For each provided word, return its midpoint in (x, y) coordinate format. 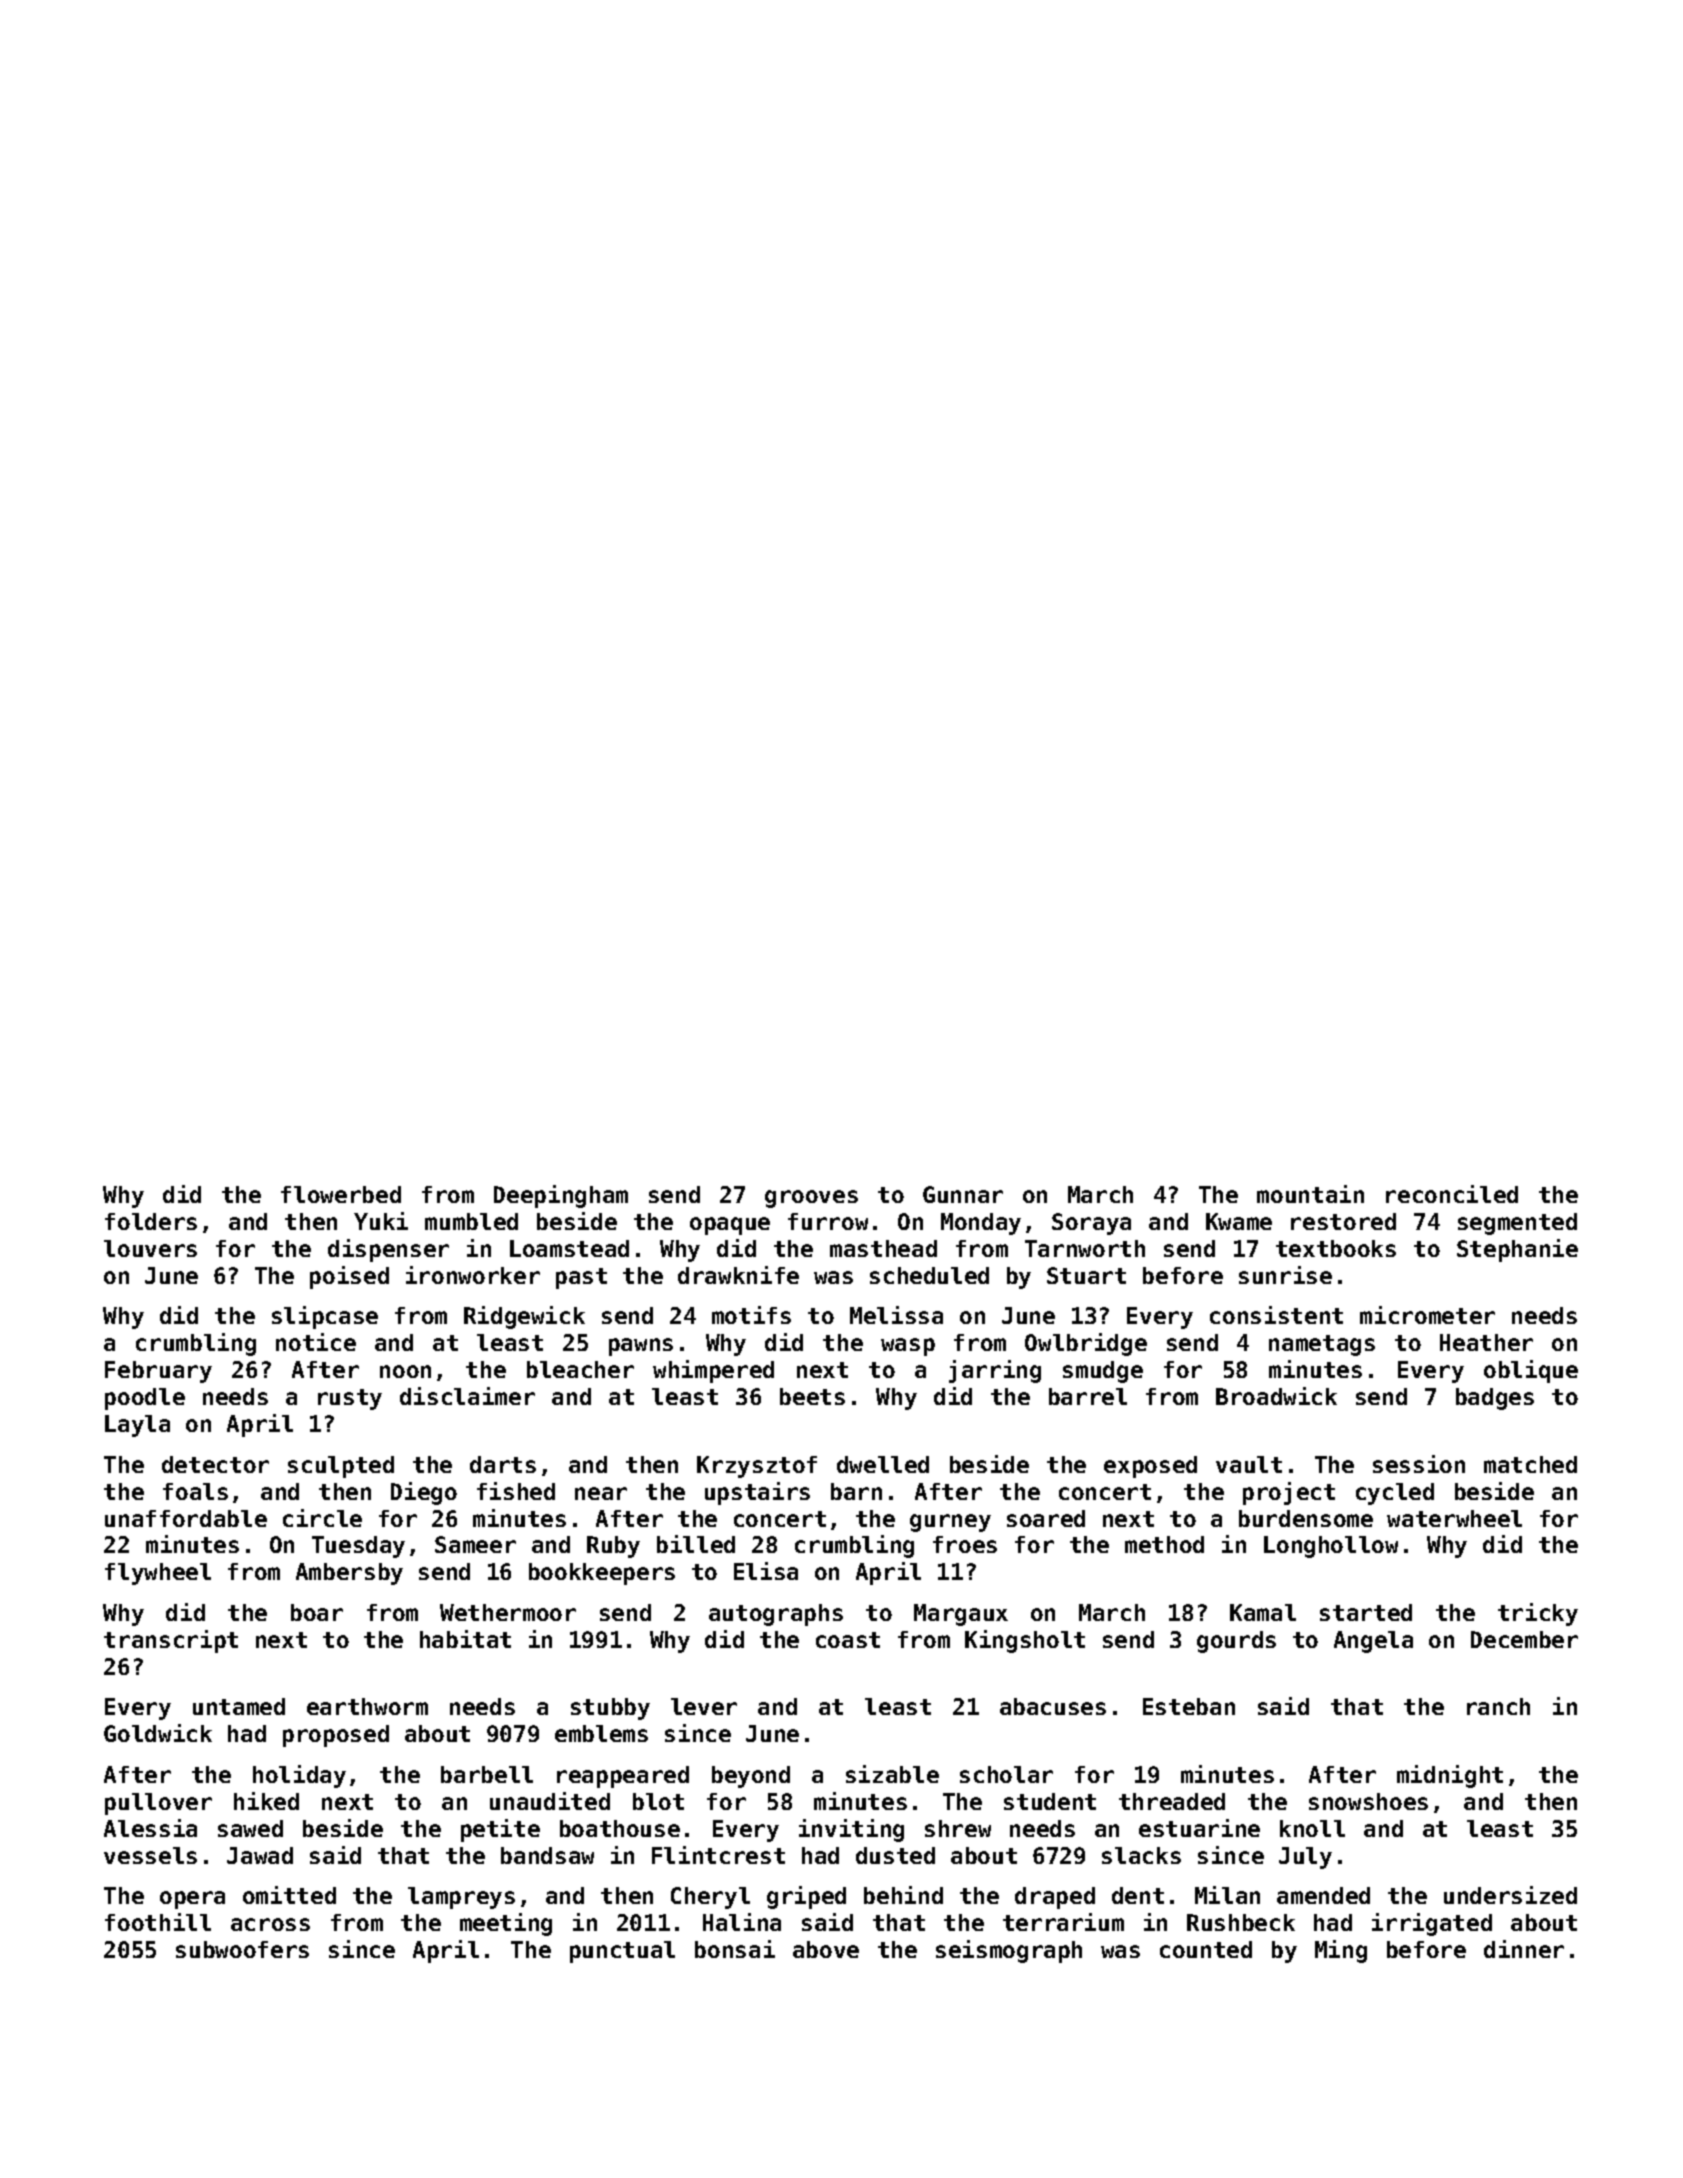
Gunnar (963, 1194)
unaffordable (186, 1518)
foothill (158, 1922)
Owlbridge (1086, 1344)
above (826, 1949)
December (1524, 1639)
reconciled (1452, 1194)
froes (965, 1544)
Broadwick (1276, 1396)
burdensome (1306, 1518)
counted (1206, 1949)
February (158, 1372)
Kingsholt (1025, 1641)
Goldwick (158, 1733)
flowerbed (341, 1194)
